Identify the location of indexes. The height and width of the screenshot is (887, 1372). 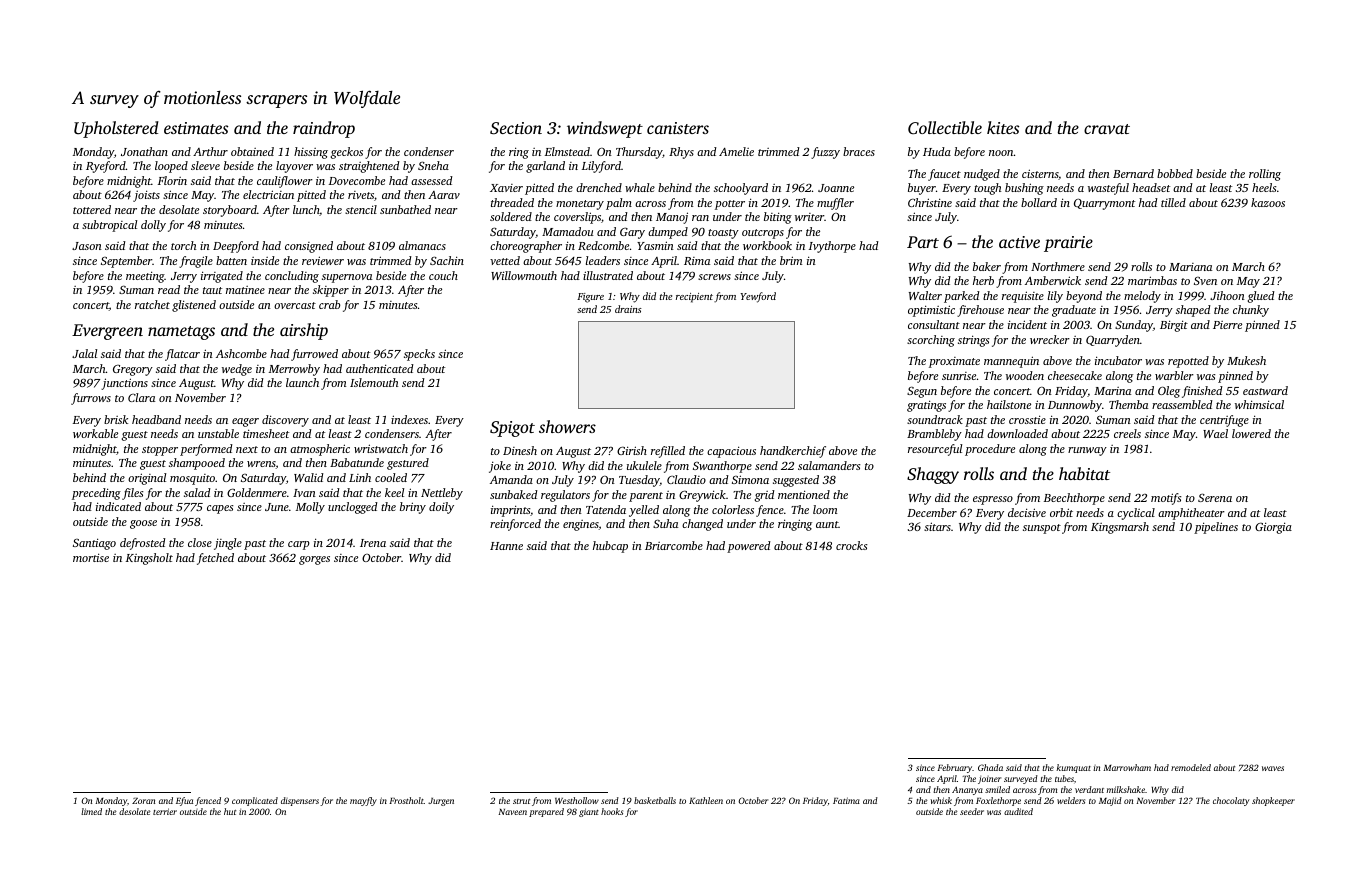
(409, 419).
